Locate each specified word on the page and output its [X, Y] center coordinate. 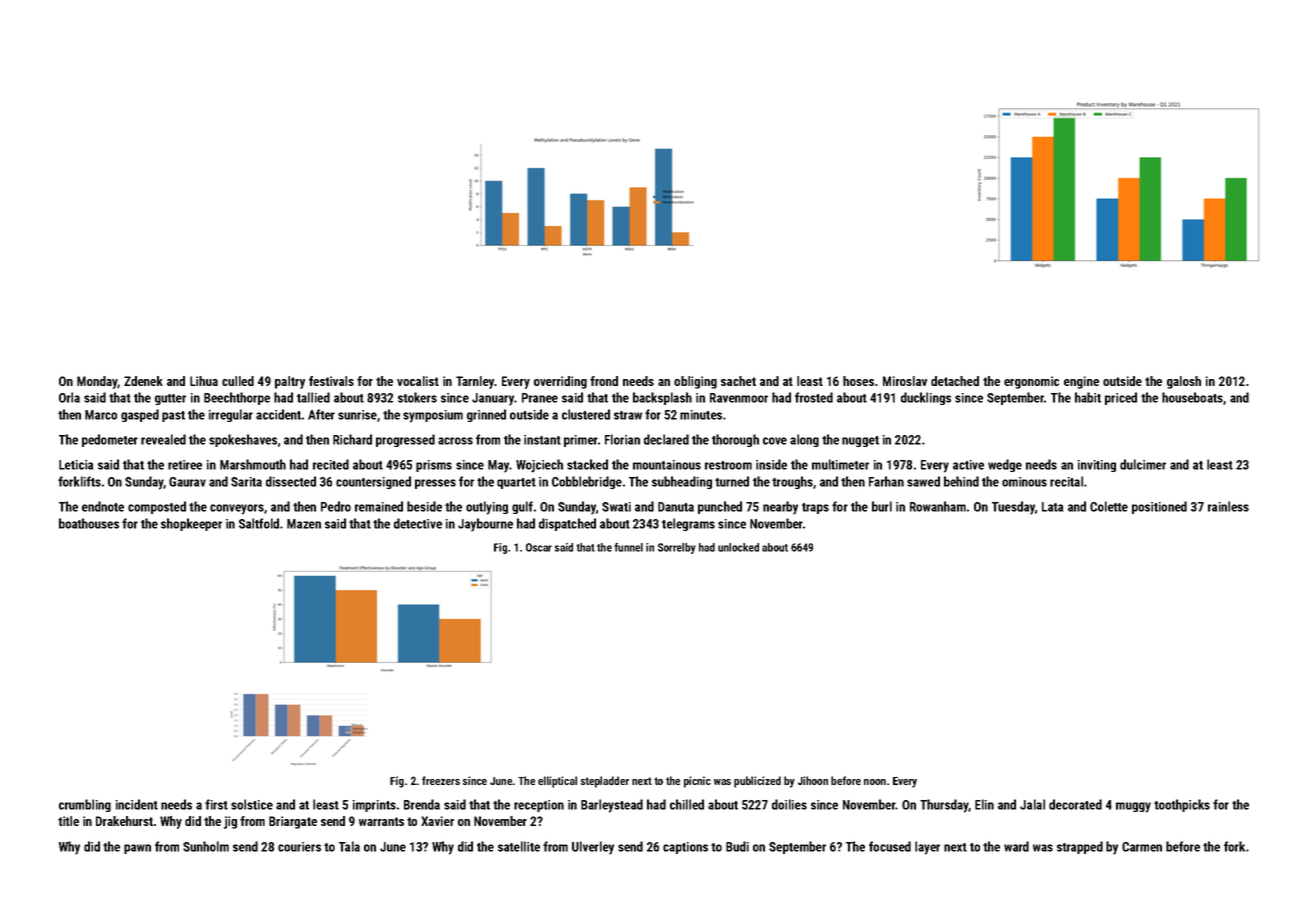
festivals [331, 381]
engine [1081, 382]
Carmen [1142, 847]
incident [137, 804]
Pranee [540, 398]
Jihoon [813, 780]
